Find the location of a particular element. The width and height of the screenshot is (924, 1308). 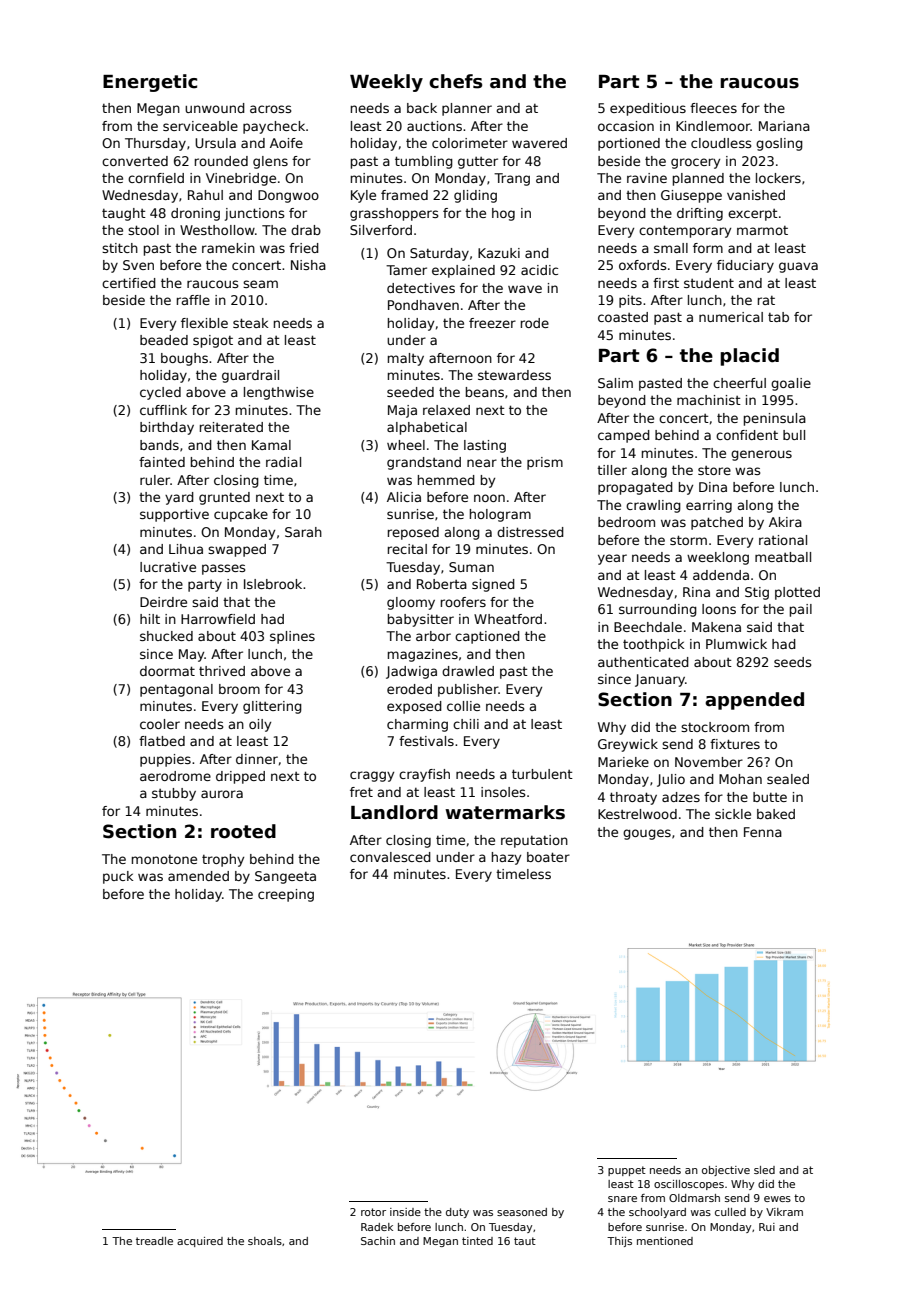

Weekly is located at coordinates (386, 83).
